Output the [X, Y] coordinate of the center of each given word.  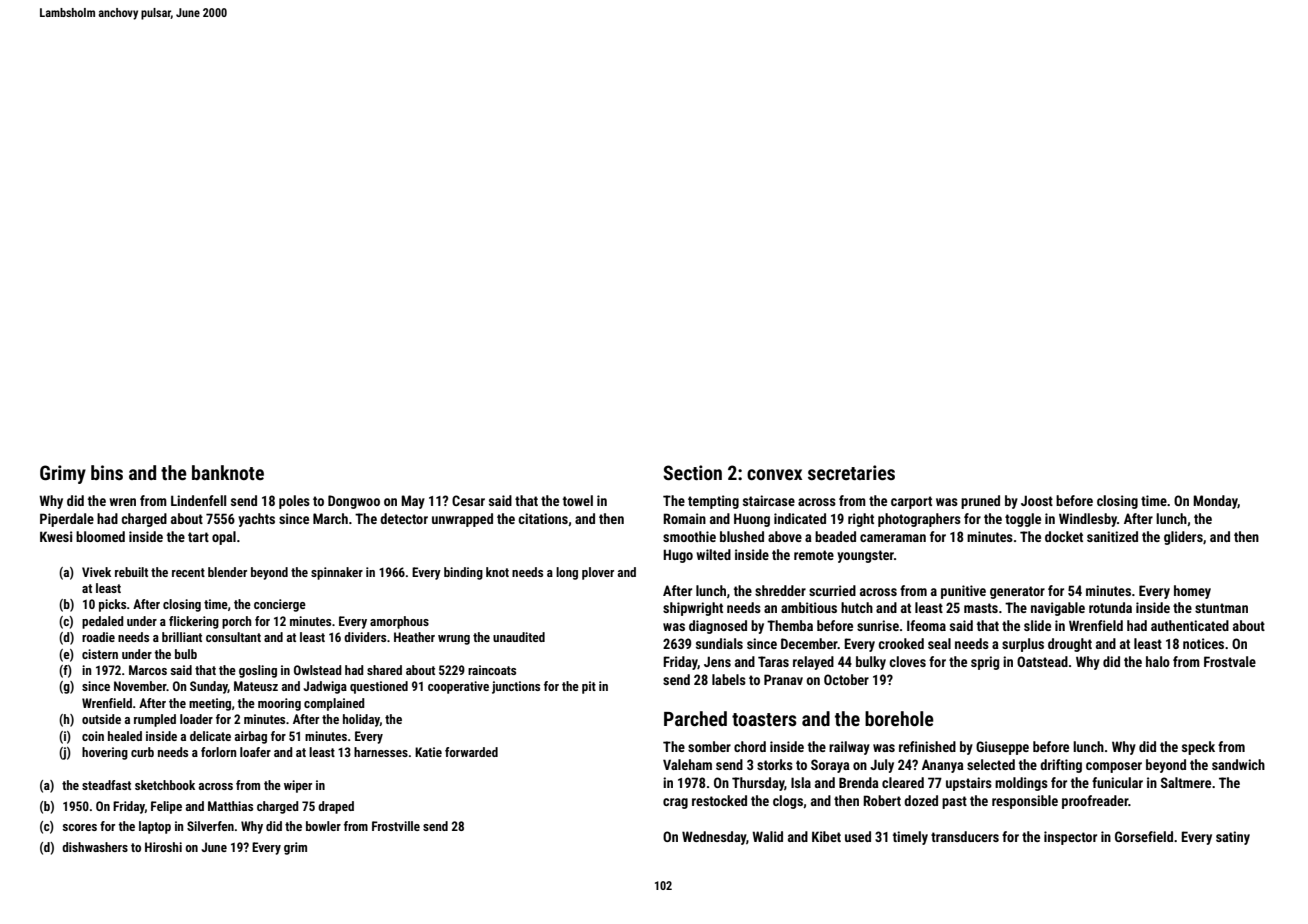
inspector [1070, 838]
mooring [279, 704]
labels [729, 679]
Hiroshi [163, 847]
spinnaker [337, 573]
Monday [1215, 502]
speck [1198, 748]
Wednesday [714, 838]
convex [774, 474]
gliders [1183, 538]
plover [598, 573]
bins [107, 472]
